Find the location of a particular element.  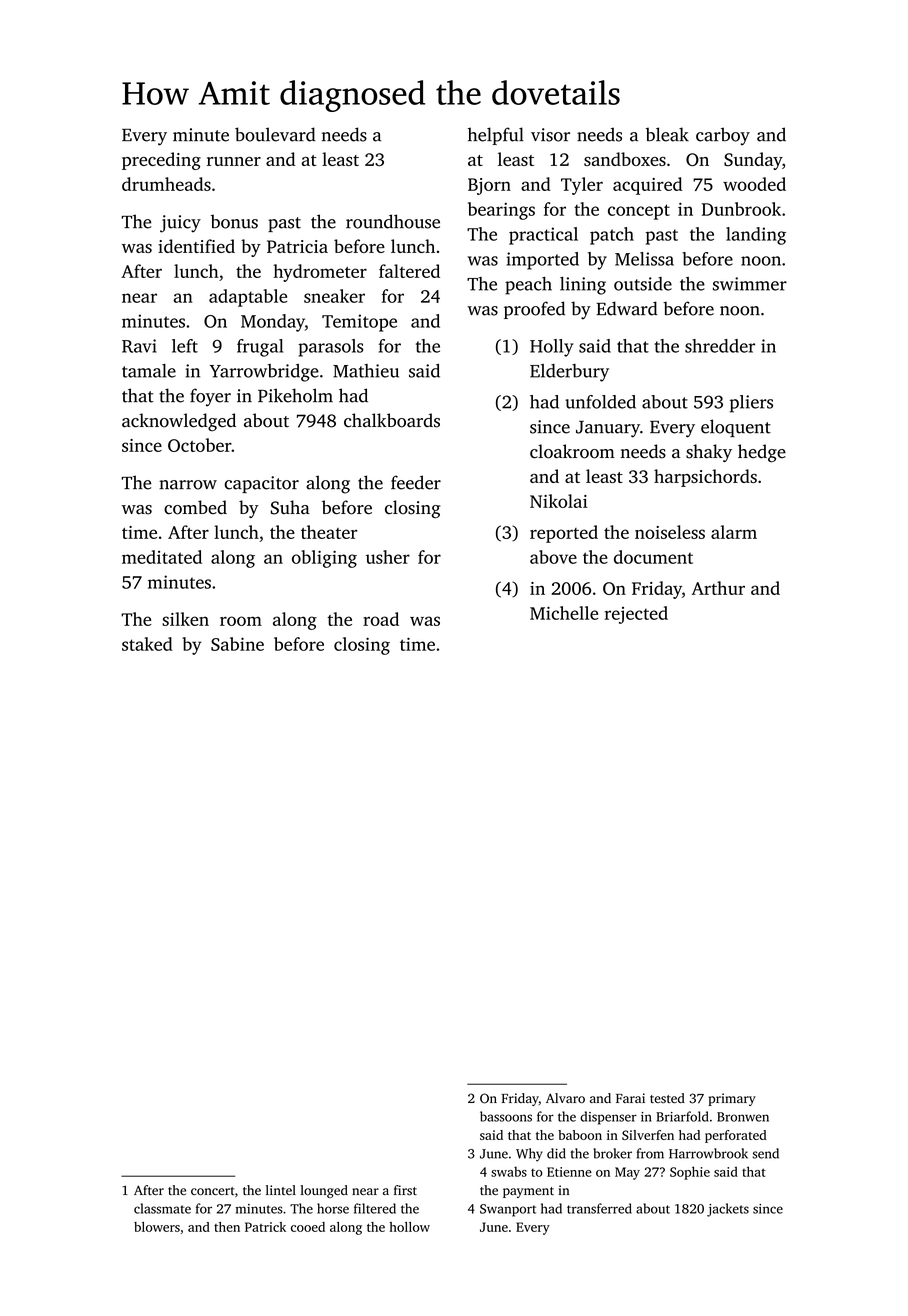

Alvaro is located at coordinates (565, 1098).
